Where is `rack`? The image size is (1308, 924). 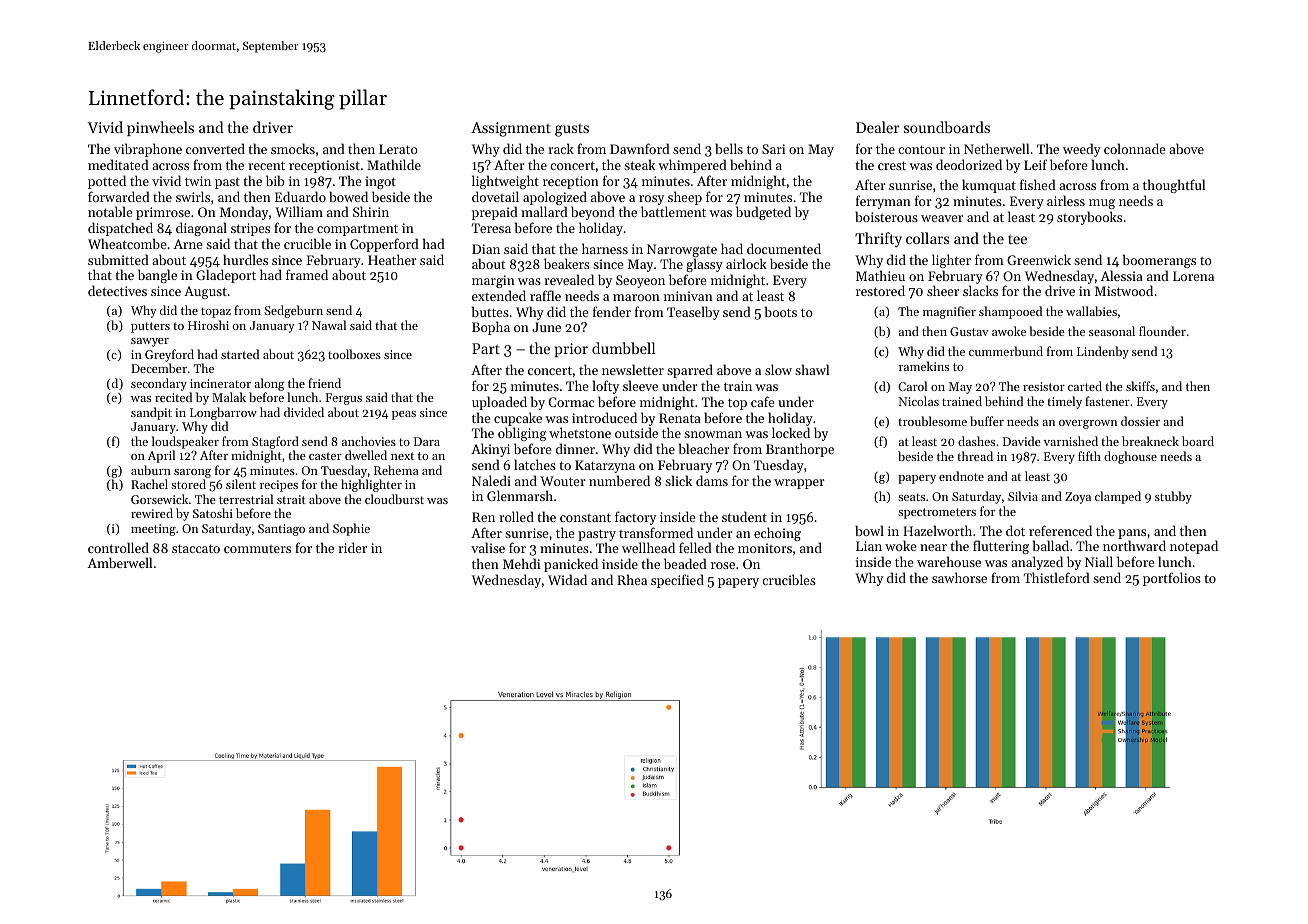
rack is located at coordinates (561, 148).
